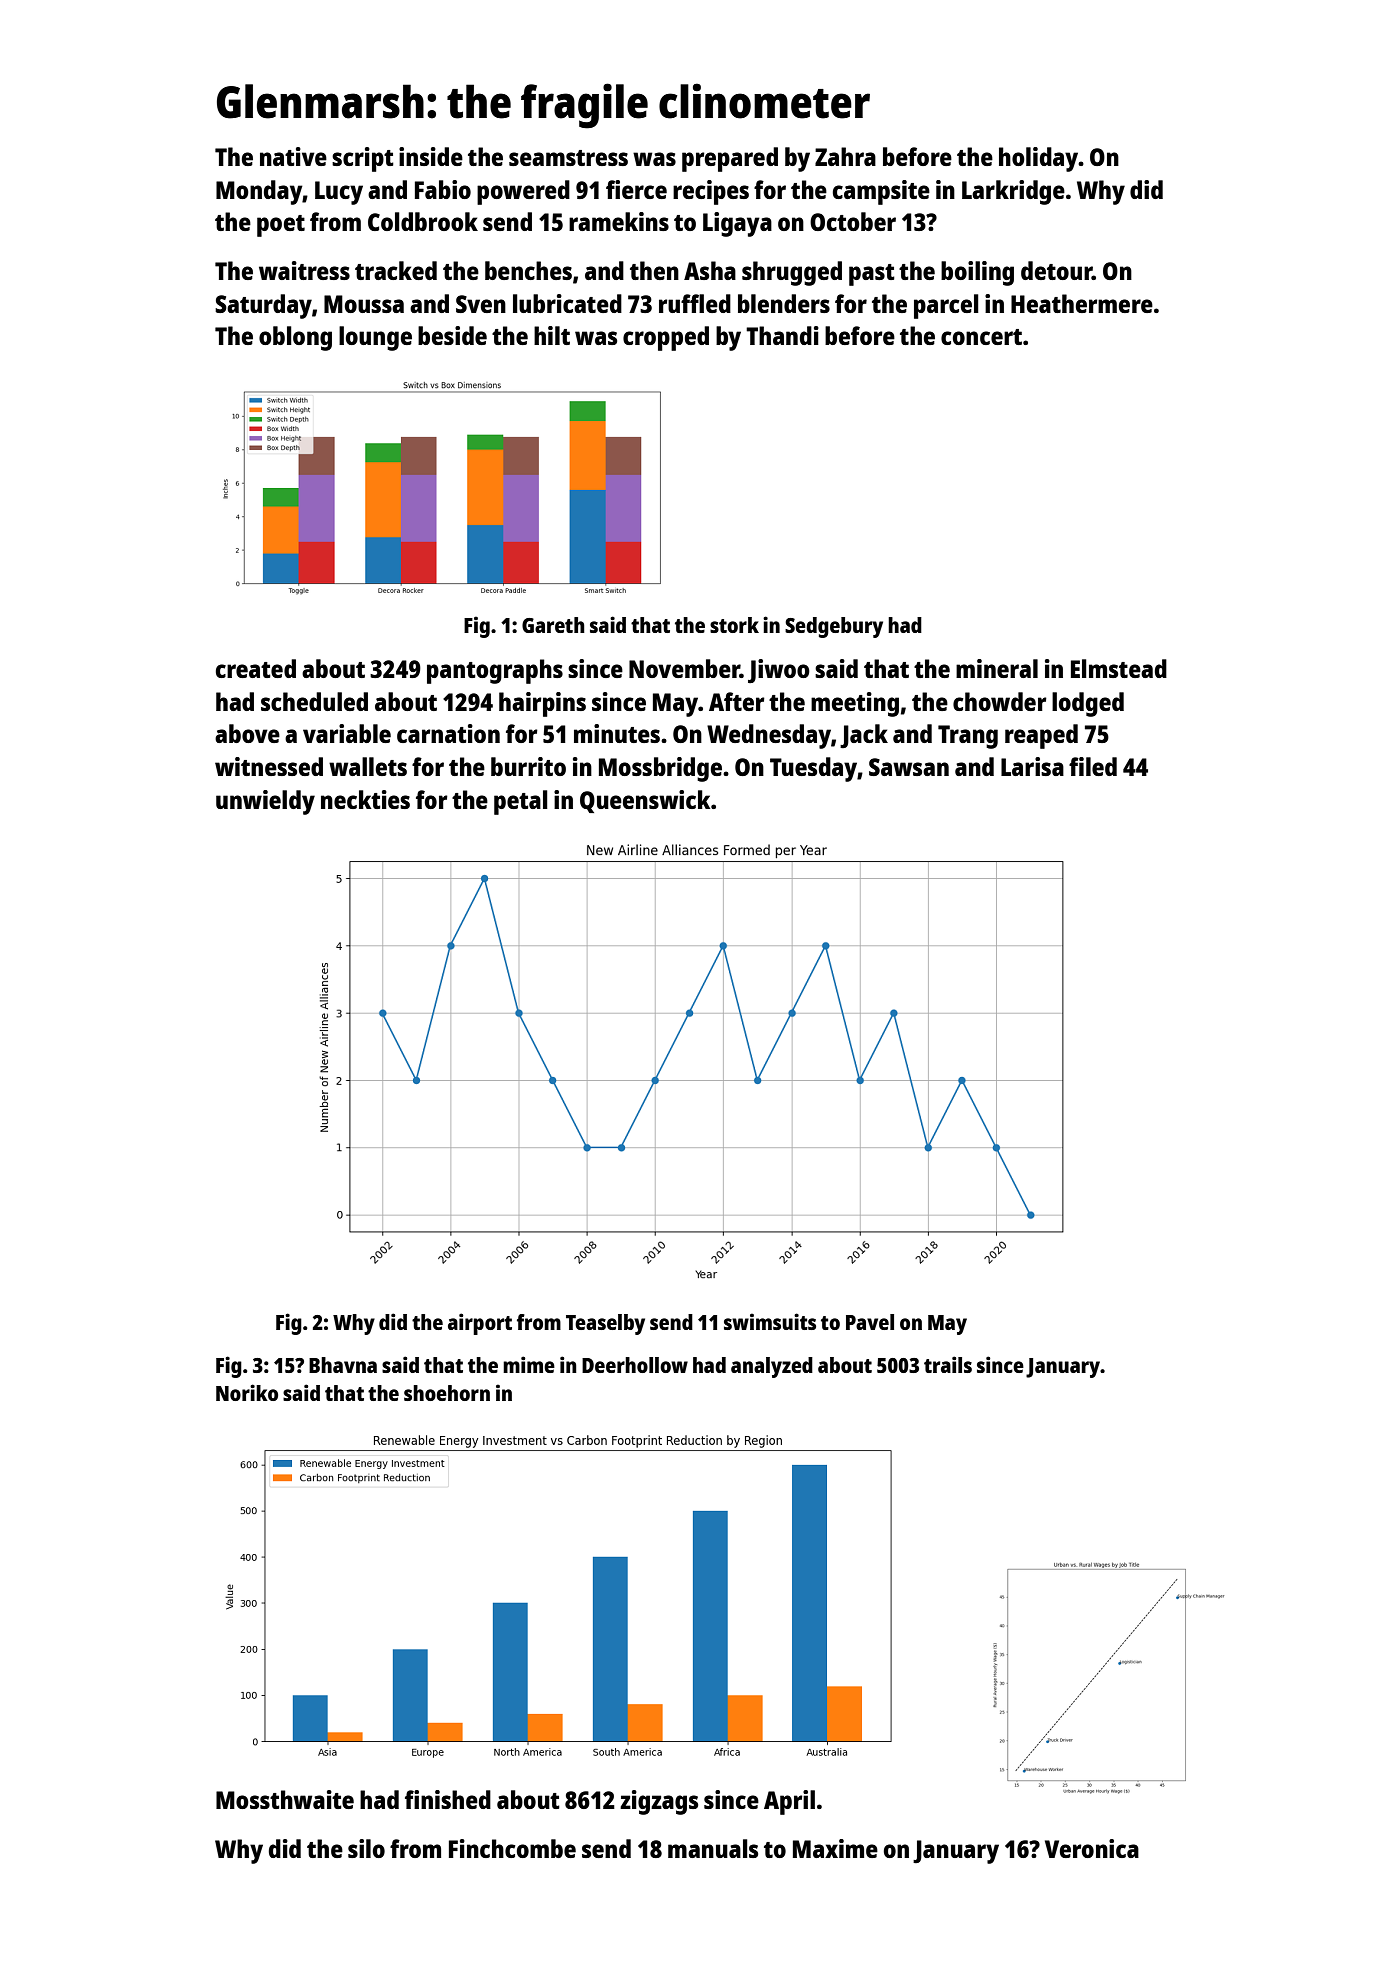  Describe the element at coordinates (1039, 159) in the screenshot. I see `holiday` at that location.
